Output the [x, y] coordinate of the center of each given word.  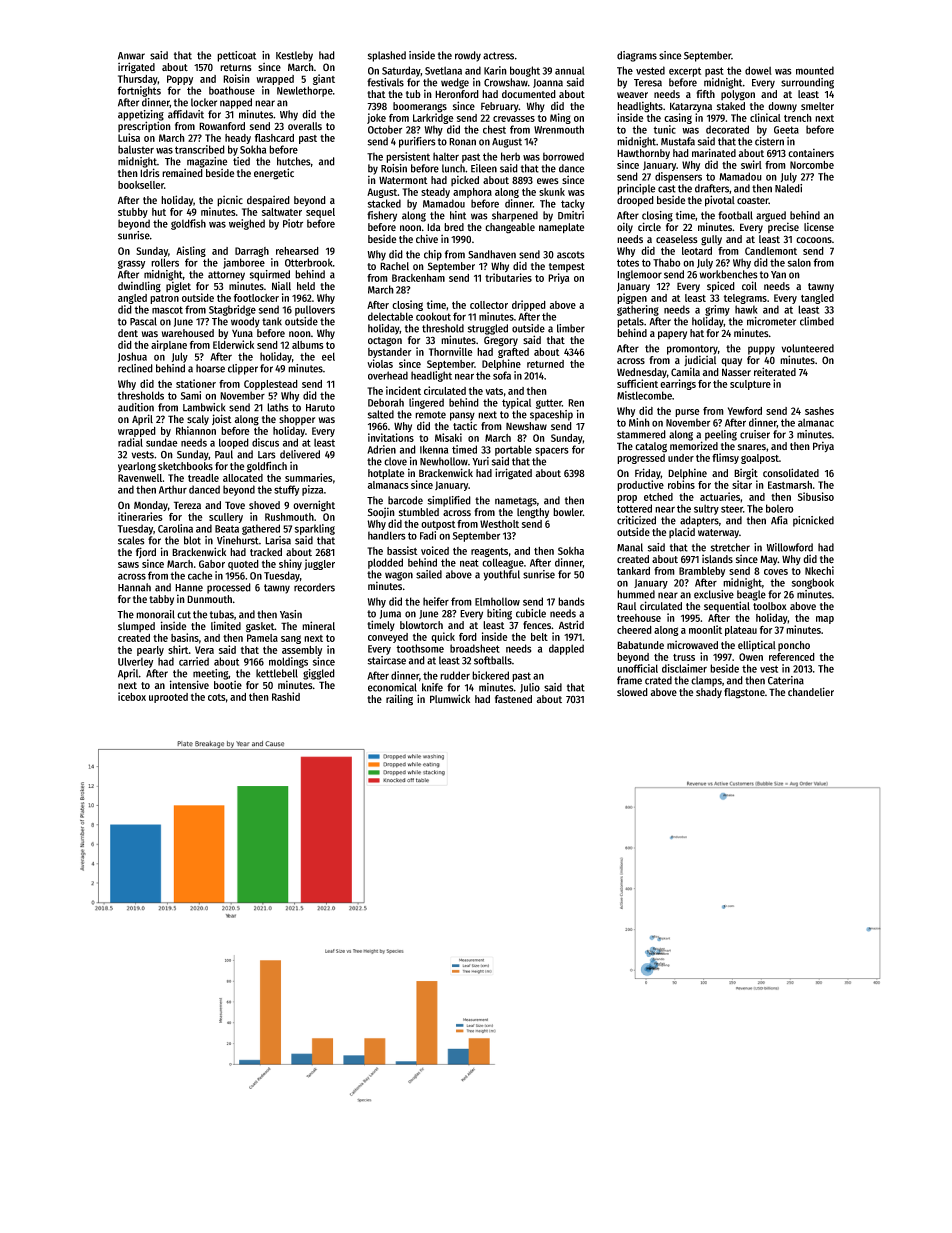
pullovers [315, 311]
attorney [226, 276]
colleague [503, 563]
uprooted [168, 698]
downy [782, 107]
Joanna [548, 83]
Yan [778, 275]
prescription [144, 126]
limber [571, 328]
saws [128, 565]
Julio [530, 688]
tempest [567, 267]
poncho [794, 646]
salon [799, 262]
